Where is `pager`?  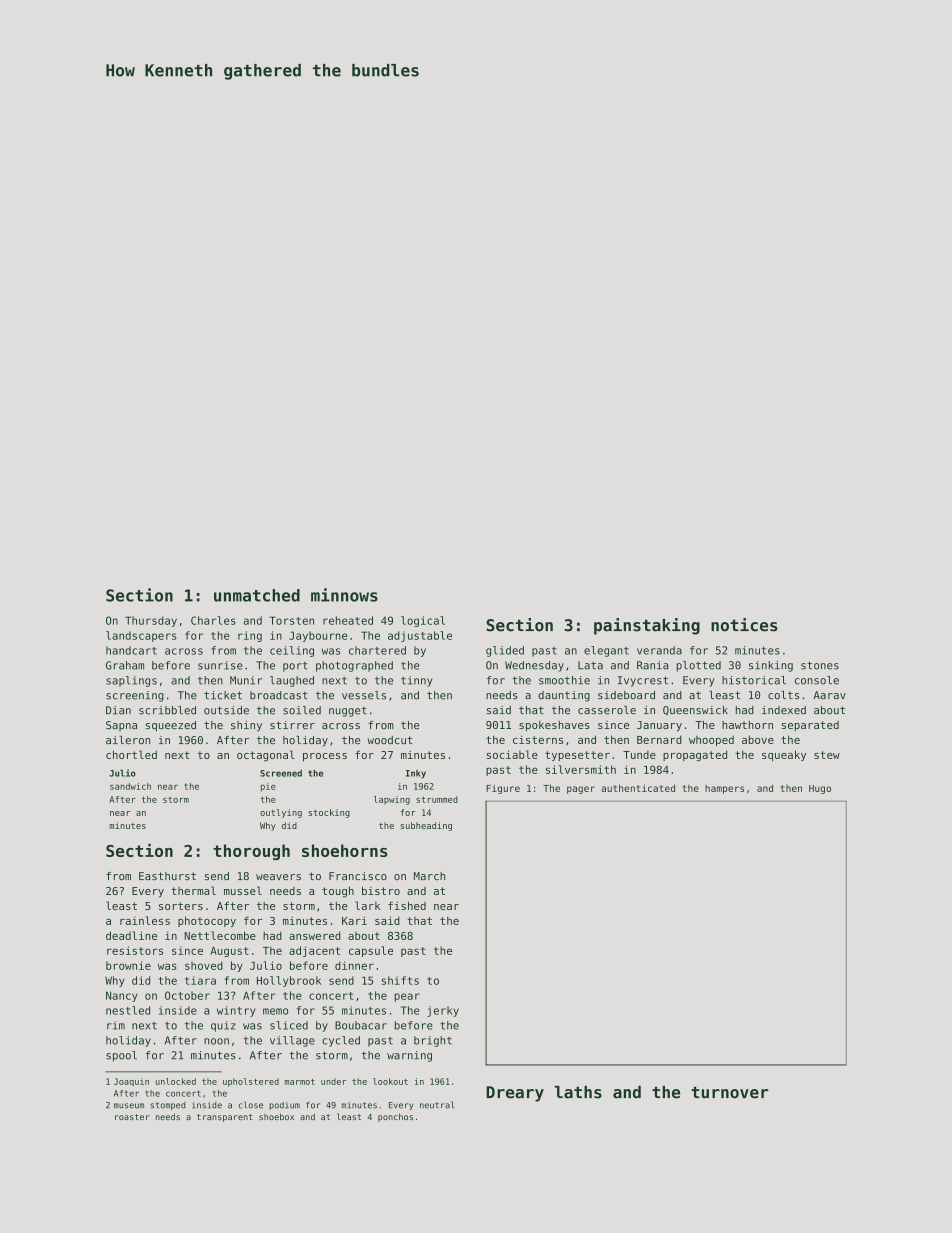
pager is located at coordinates (581, 790).
